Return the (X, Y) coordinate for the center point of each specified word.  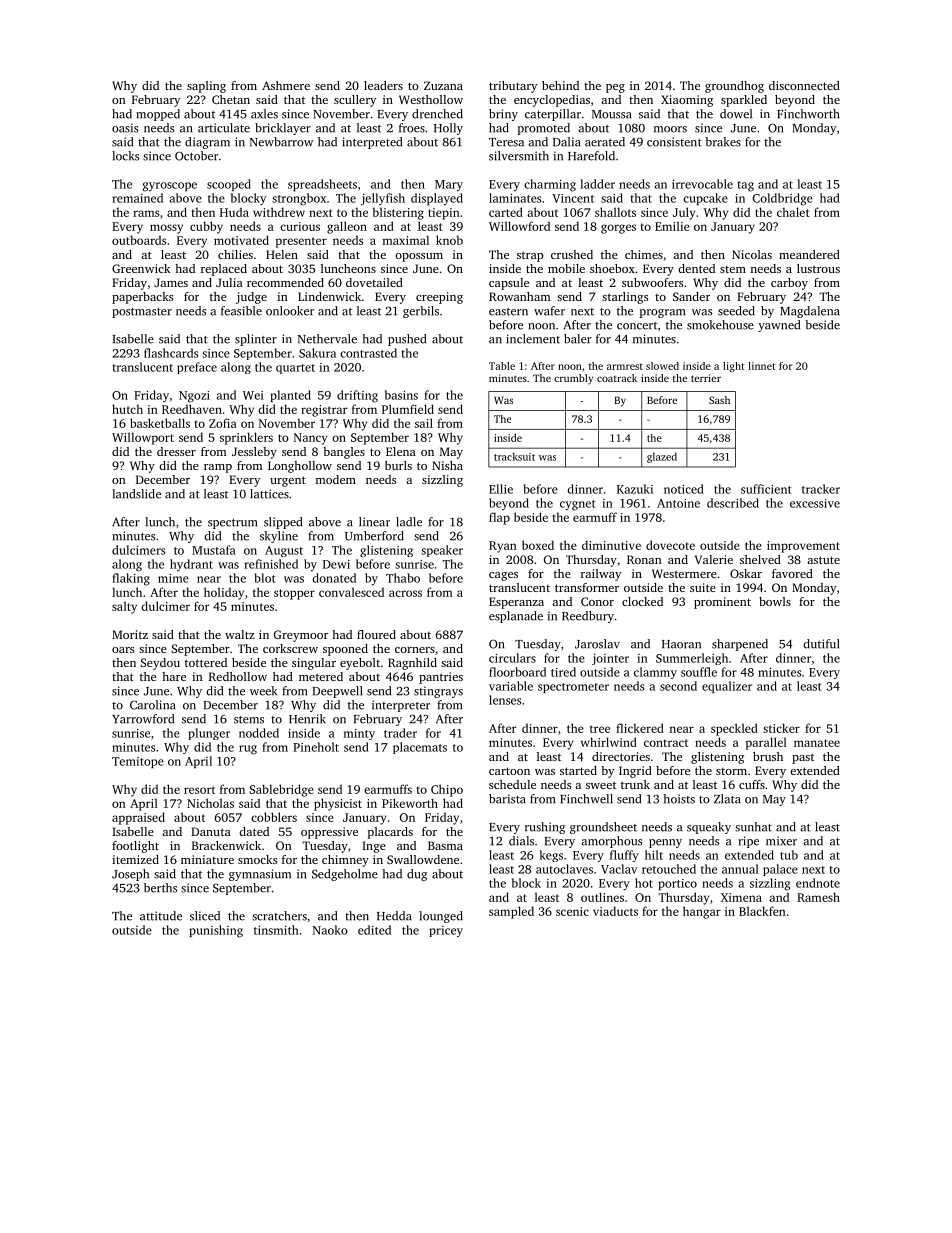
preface (197, 368)
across (405, 593)
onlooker (290, 311)
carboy (789, 284)
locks (125, 156)
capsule (509, 284)
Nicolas (752, 254)
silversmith (519, 156)
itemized (135, 859)
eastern (508, 312)
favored (792, 573)
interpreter (401, 706)
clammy (655, 673)
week (263, 691)
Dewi (336, 564)
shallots (615, 212)
